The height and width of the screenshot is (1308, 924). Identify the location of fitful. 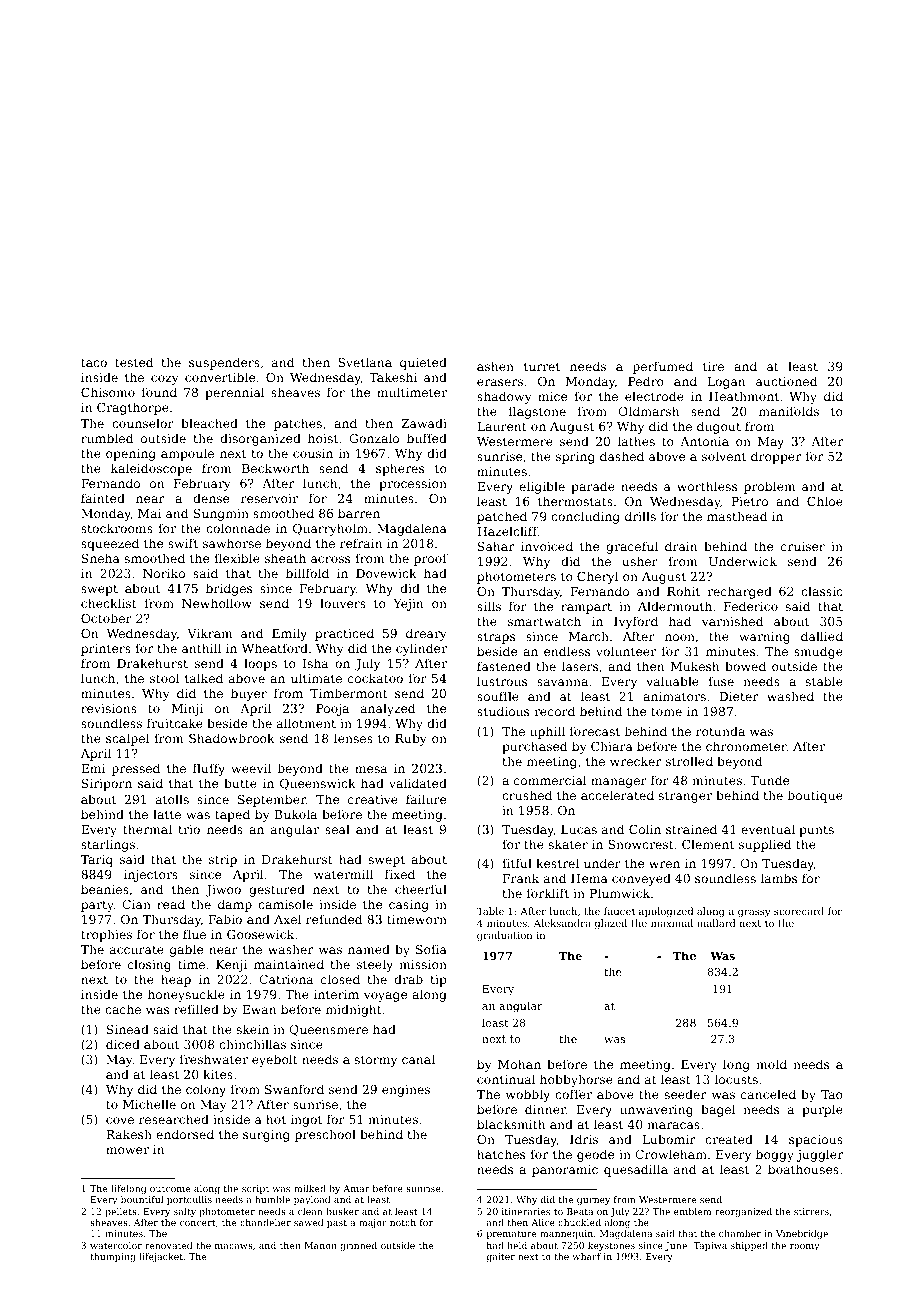
(517, 863).
